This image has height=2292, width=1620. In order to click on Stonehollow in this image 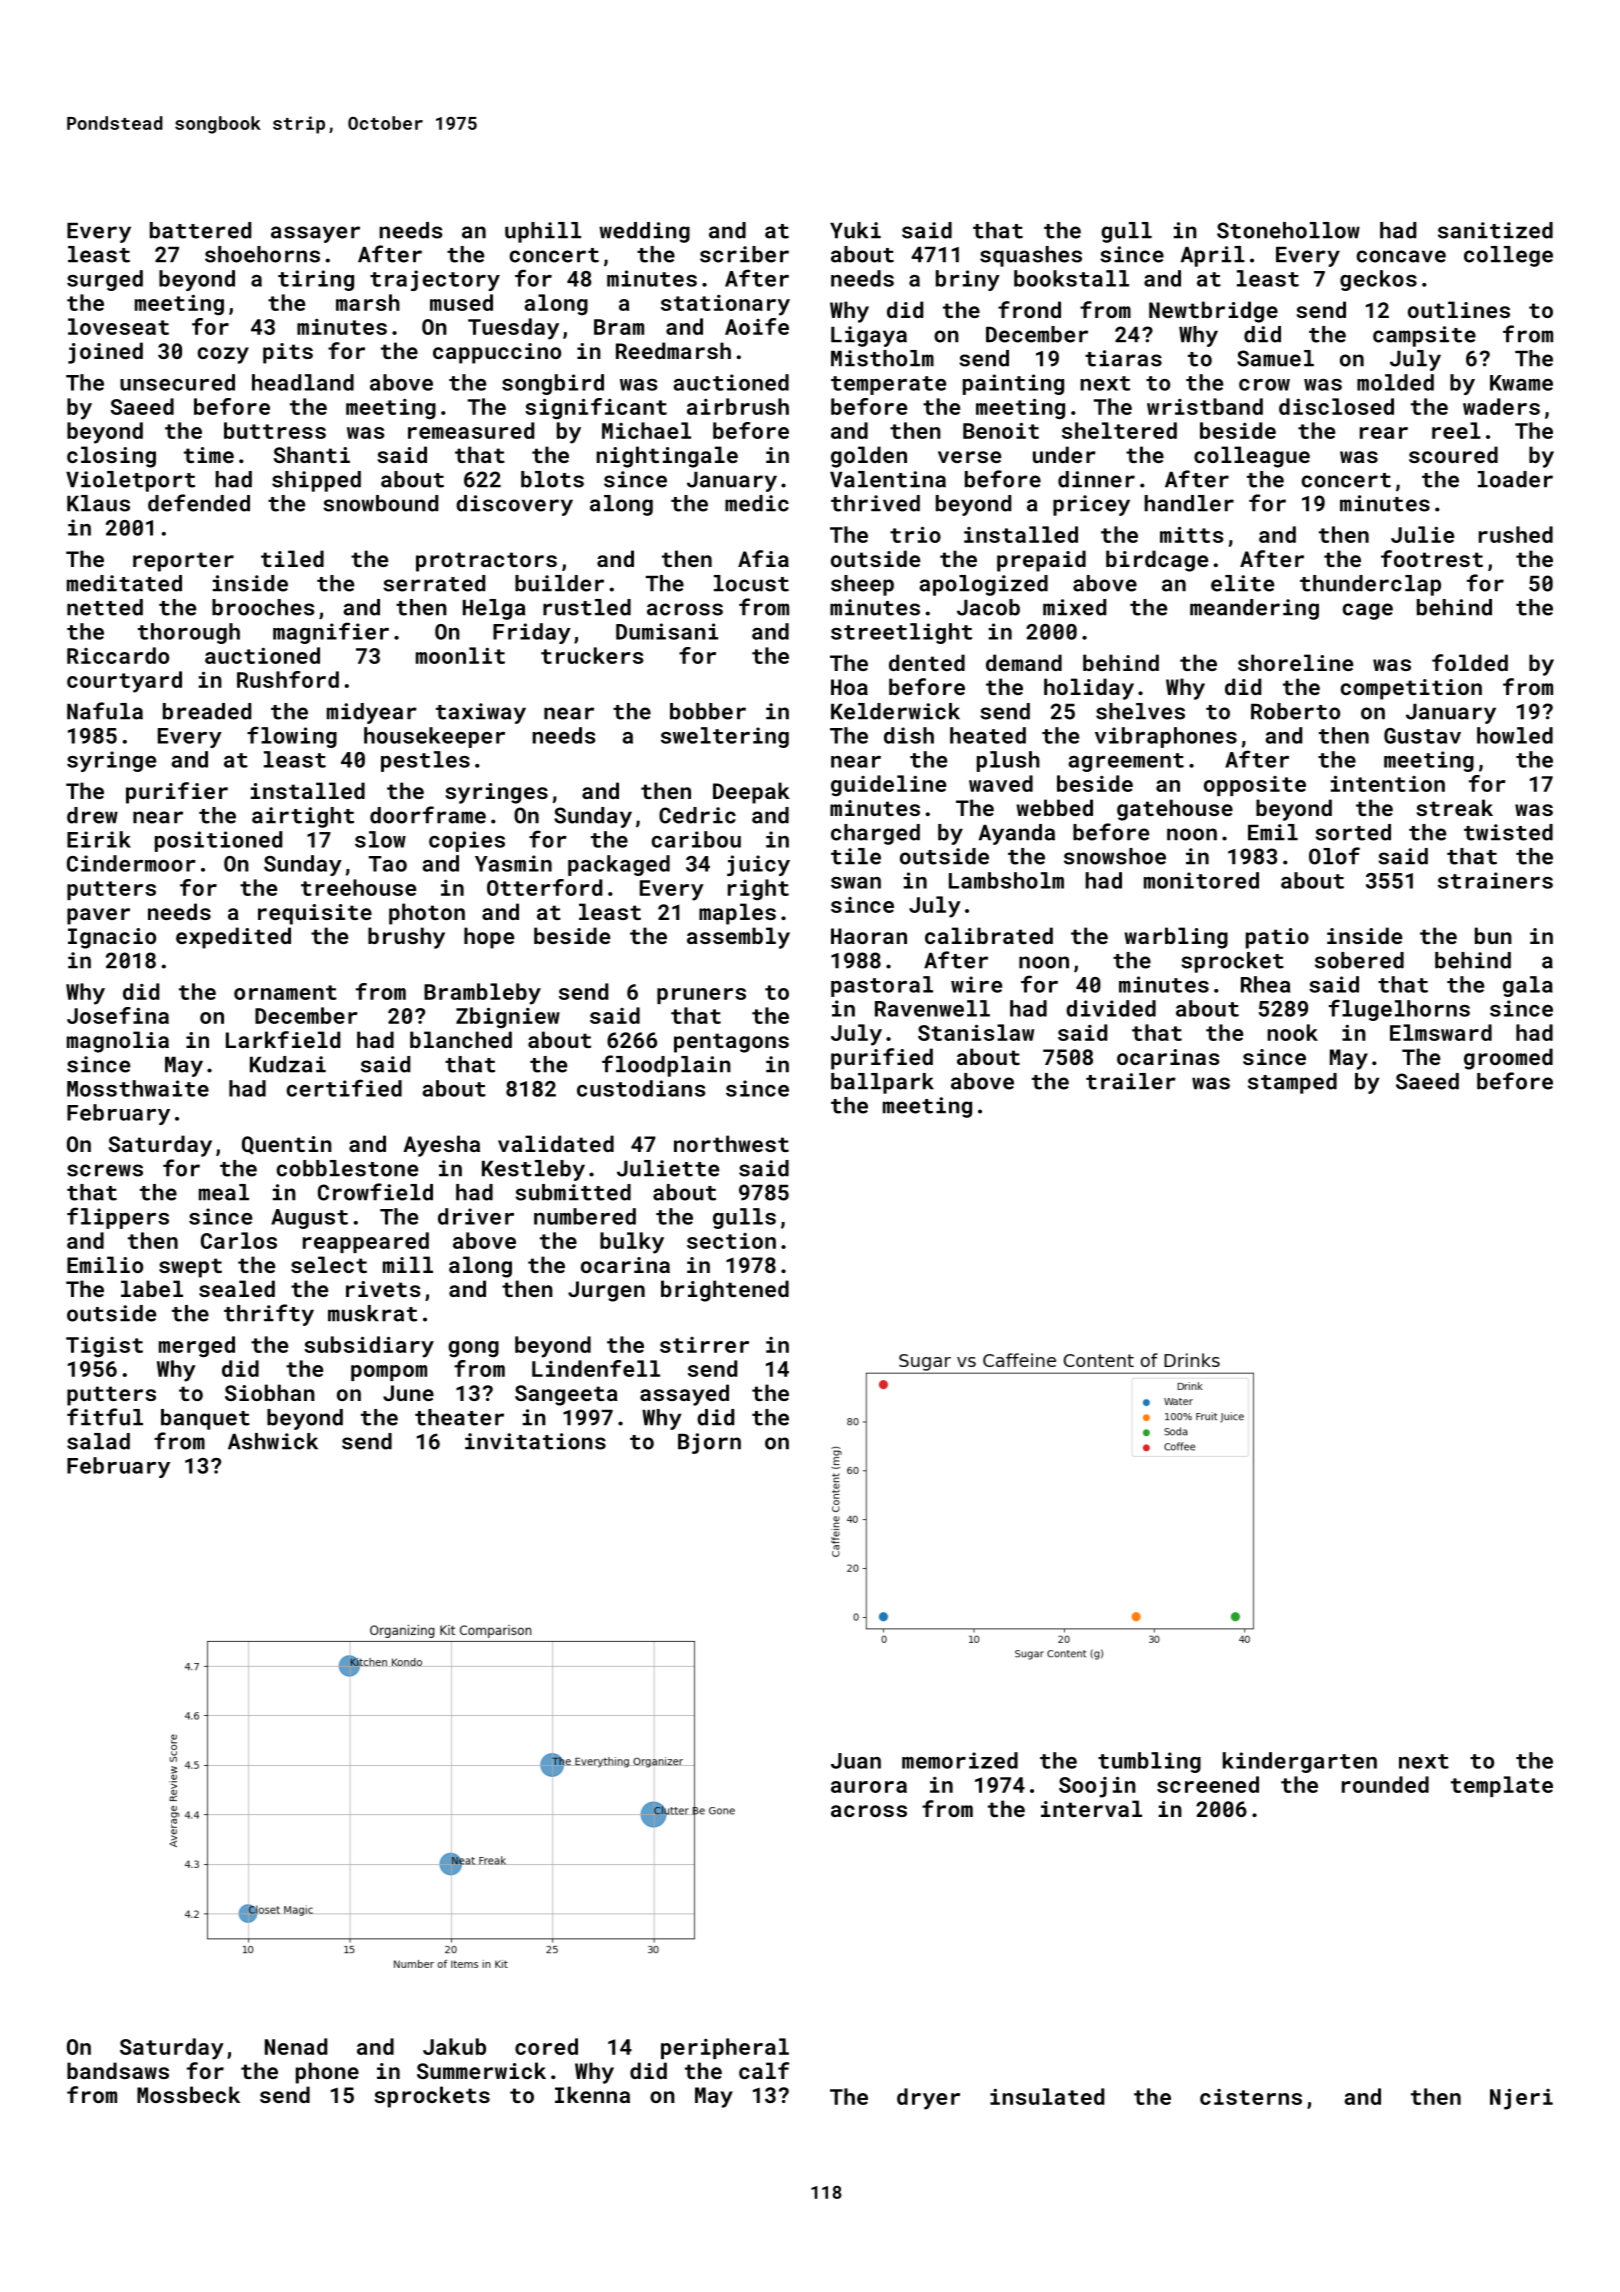, I will do `click(1288, 230)`.
